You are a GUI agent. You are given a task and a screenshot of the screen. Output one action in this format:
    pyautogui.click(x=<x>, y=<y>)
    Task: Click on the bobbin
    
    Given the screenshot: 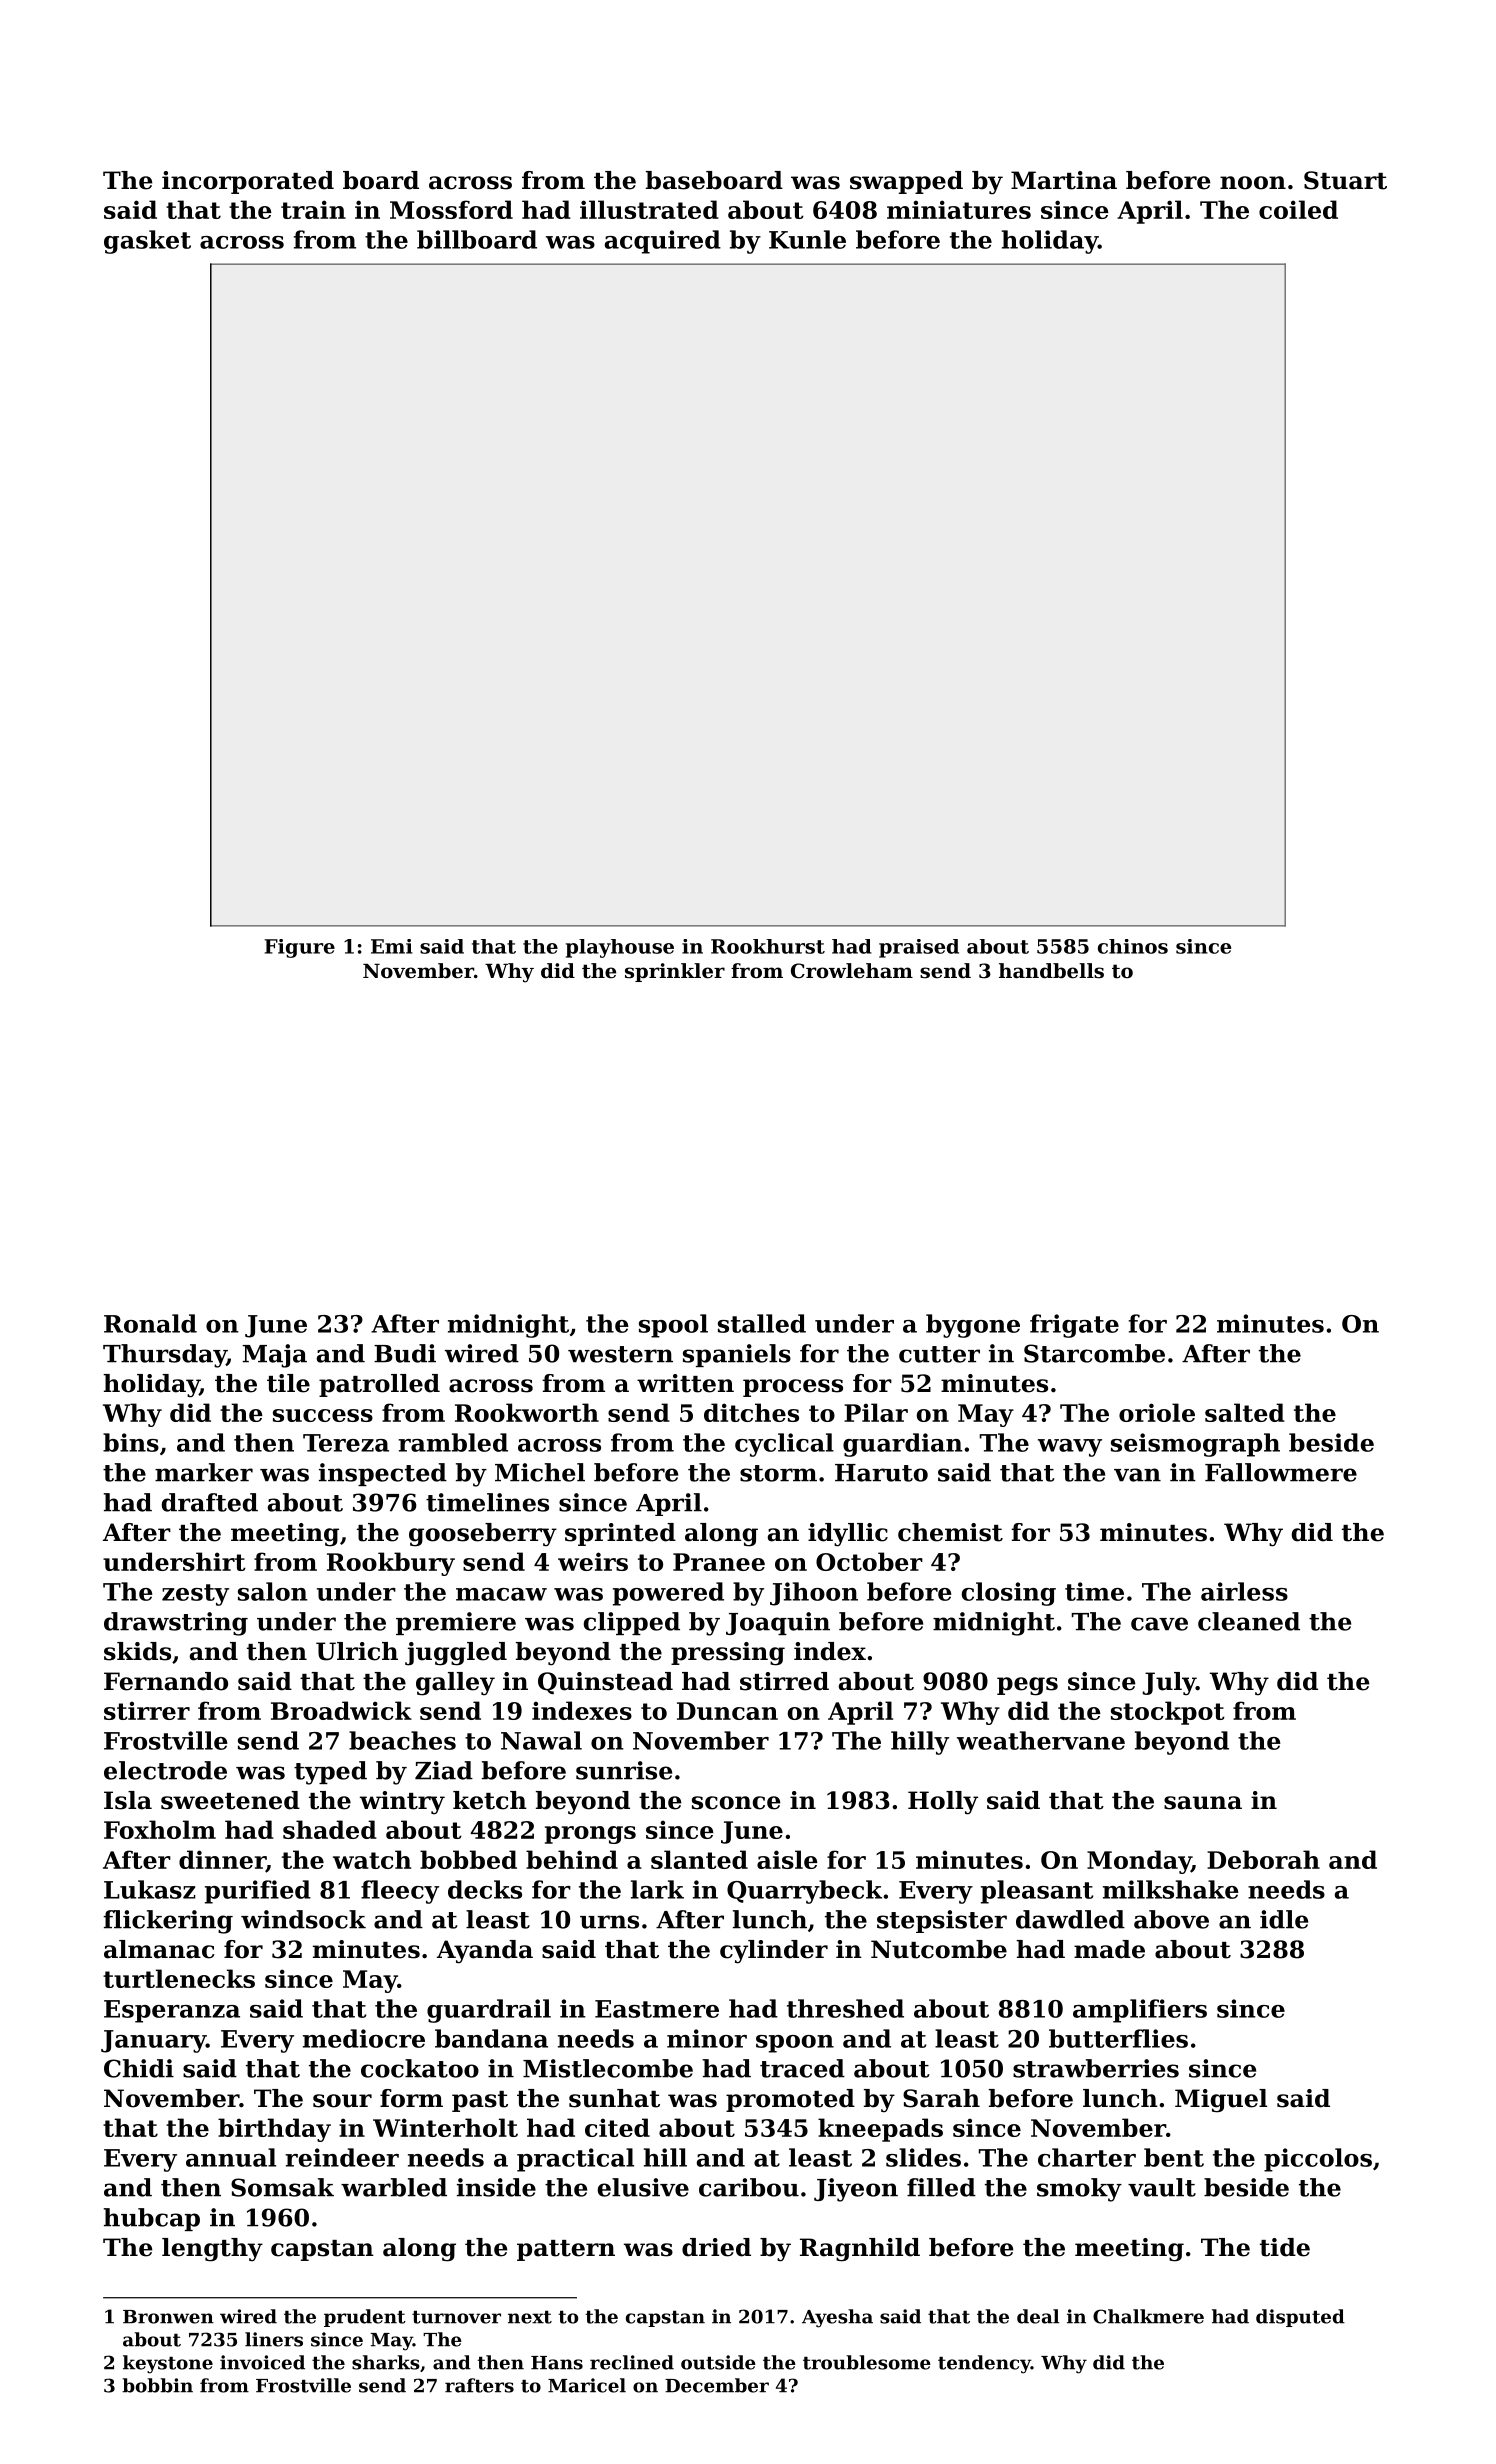 What is the action you would take?
    pyautogui.click(x=157, y=2385)
